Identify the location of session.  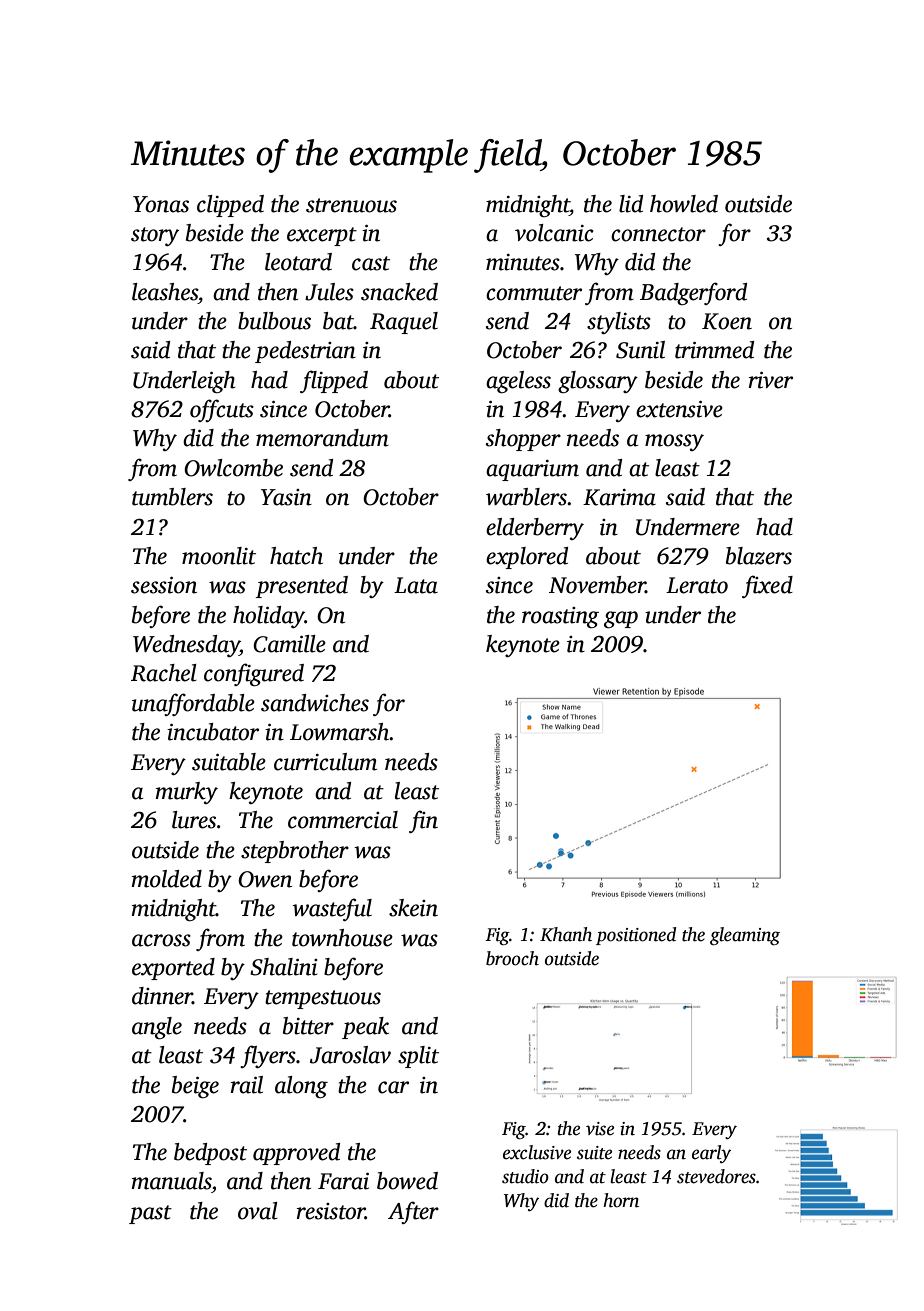
(164, 585).
